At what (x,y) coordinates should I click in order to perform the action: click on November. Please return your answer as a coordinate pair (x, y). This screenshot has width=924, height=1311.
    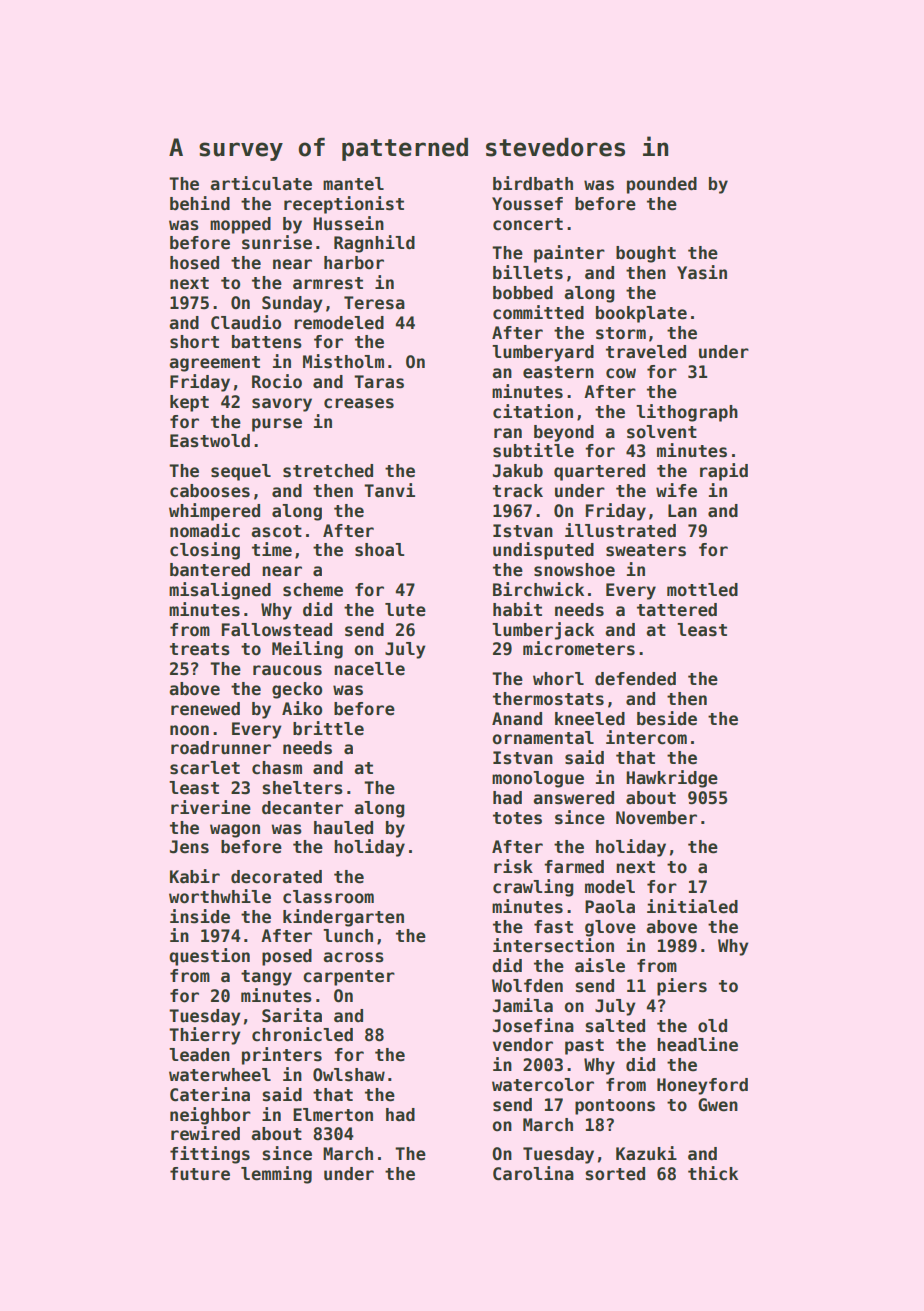
    Looking at the image, I should click on (656, 818).
